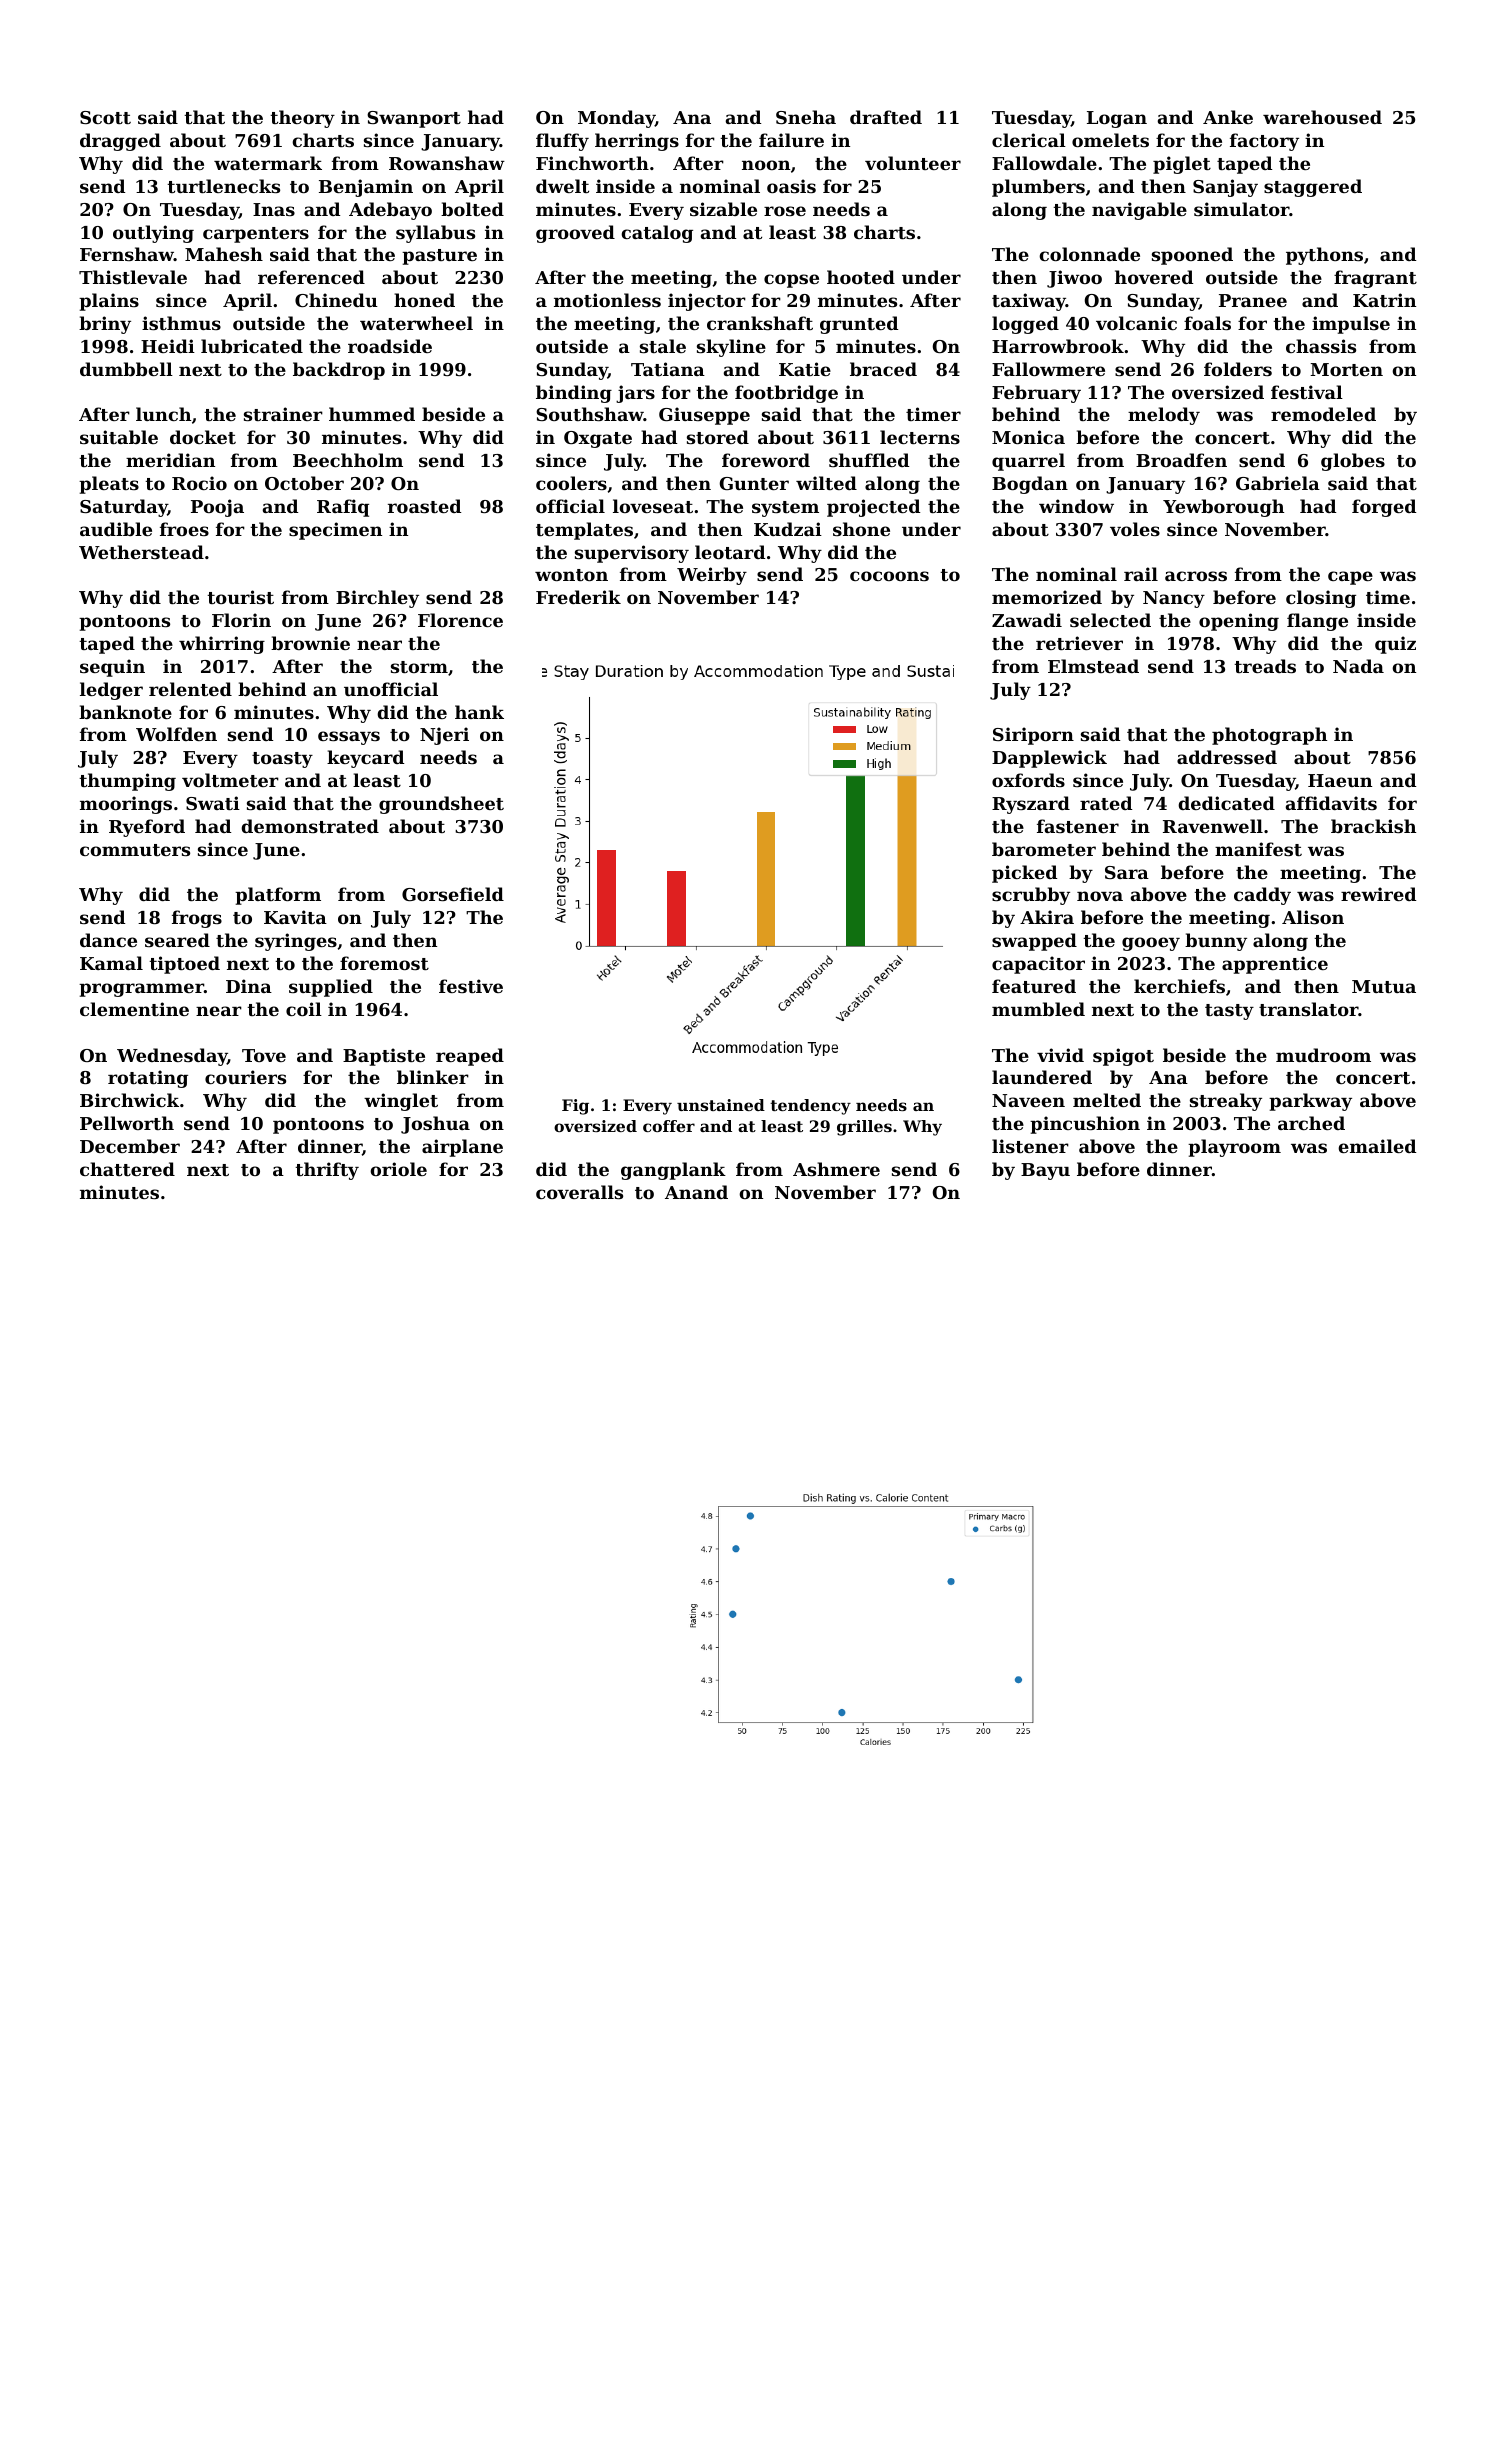  What do you see at coordinates (592, 163) in the screenshot?
I see `Finchworth` at bounding box center [592, 163].
